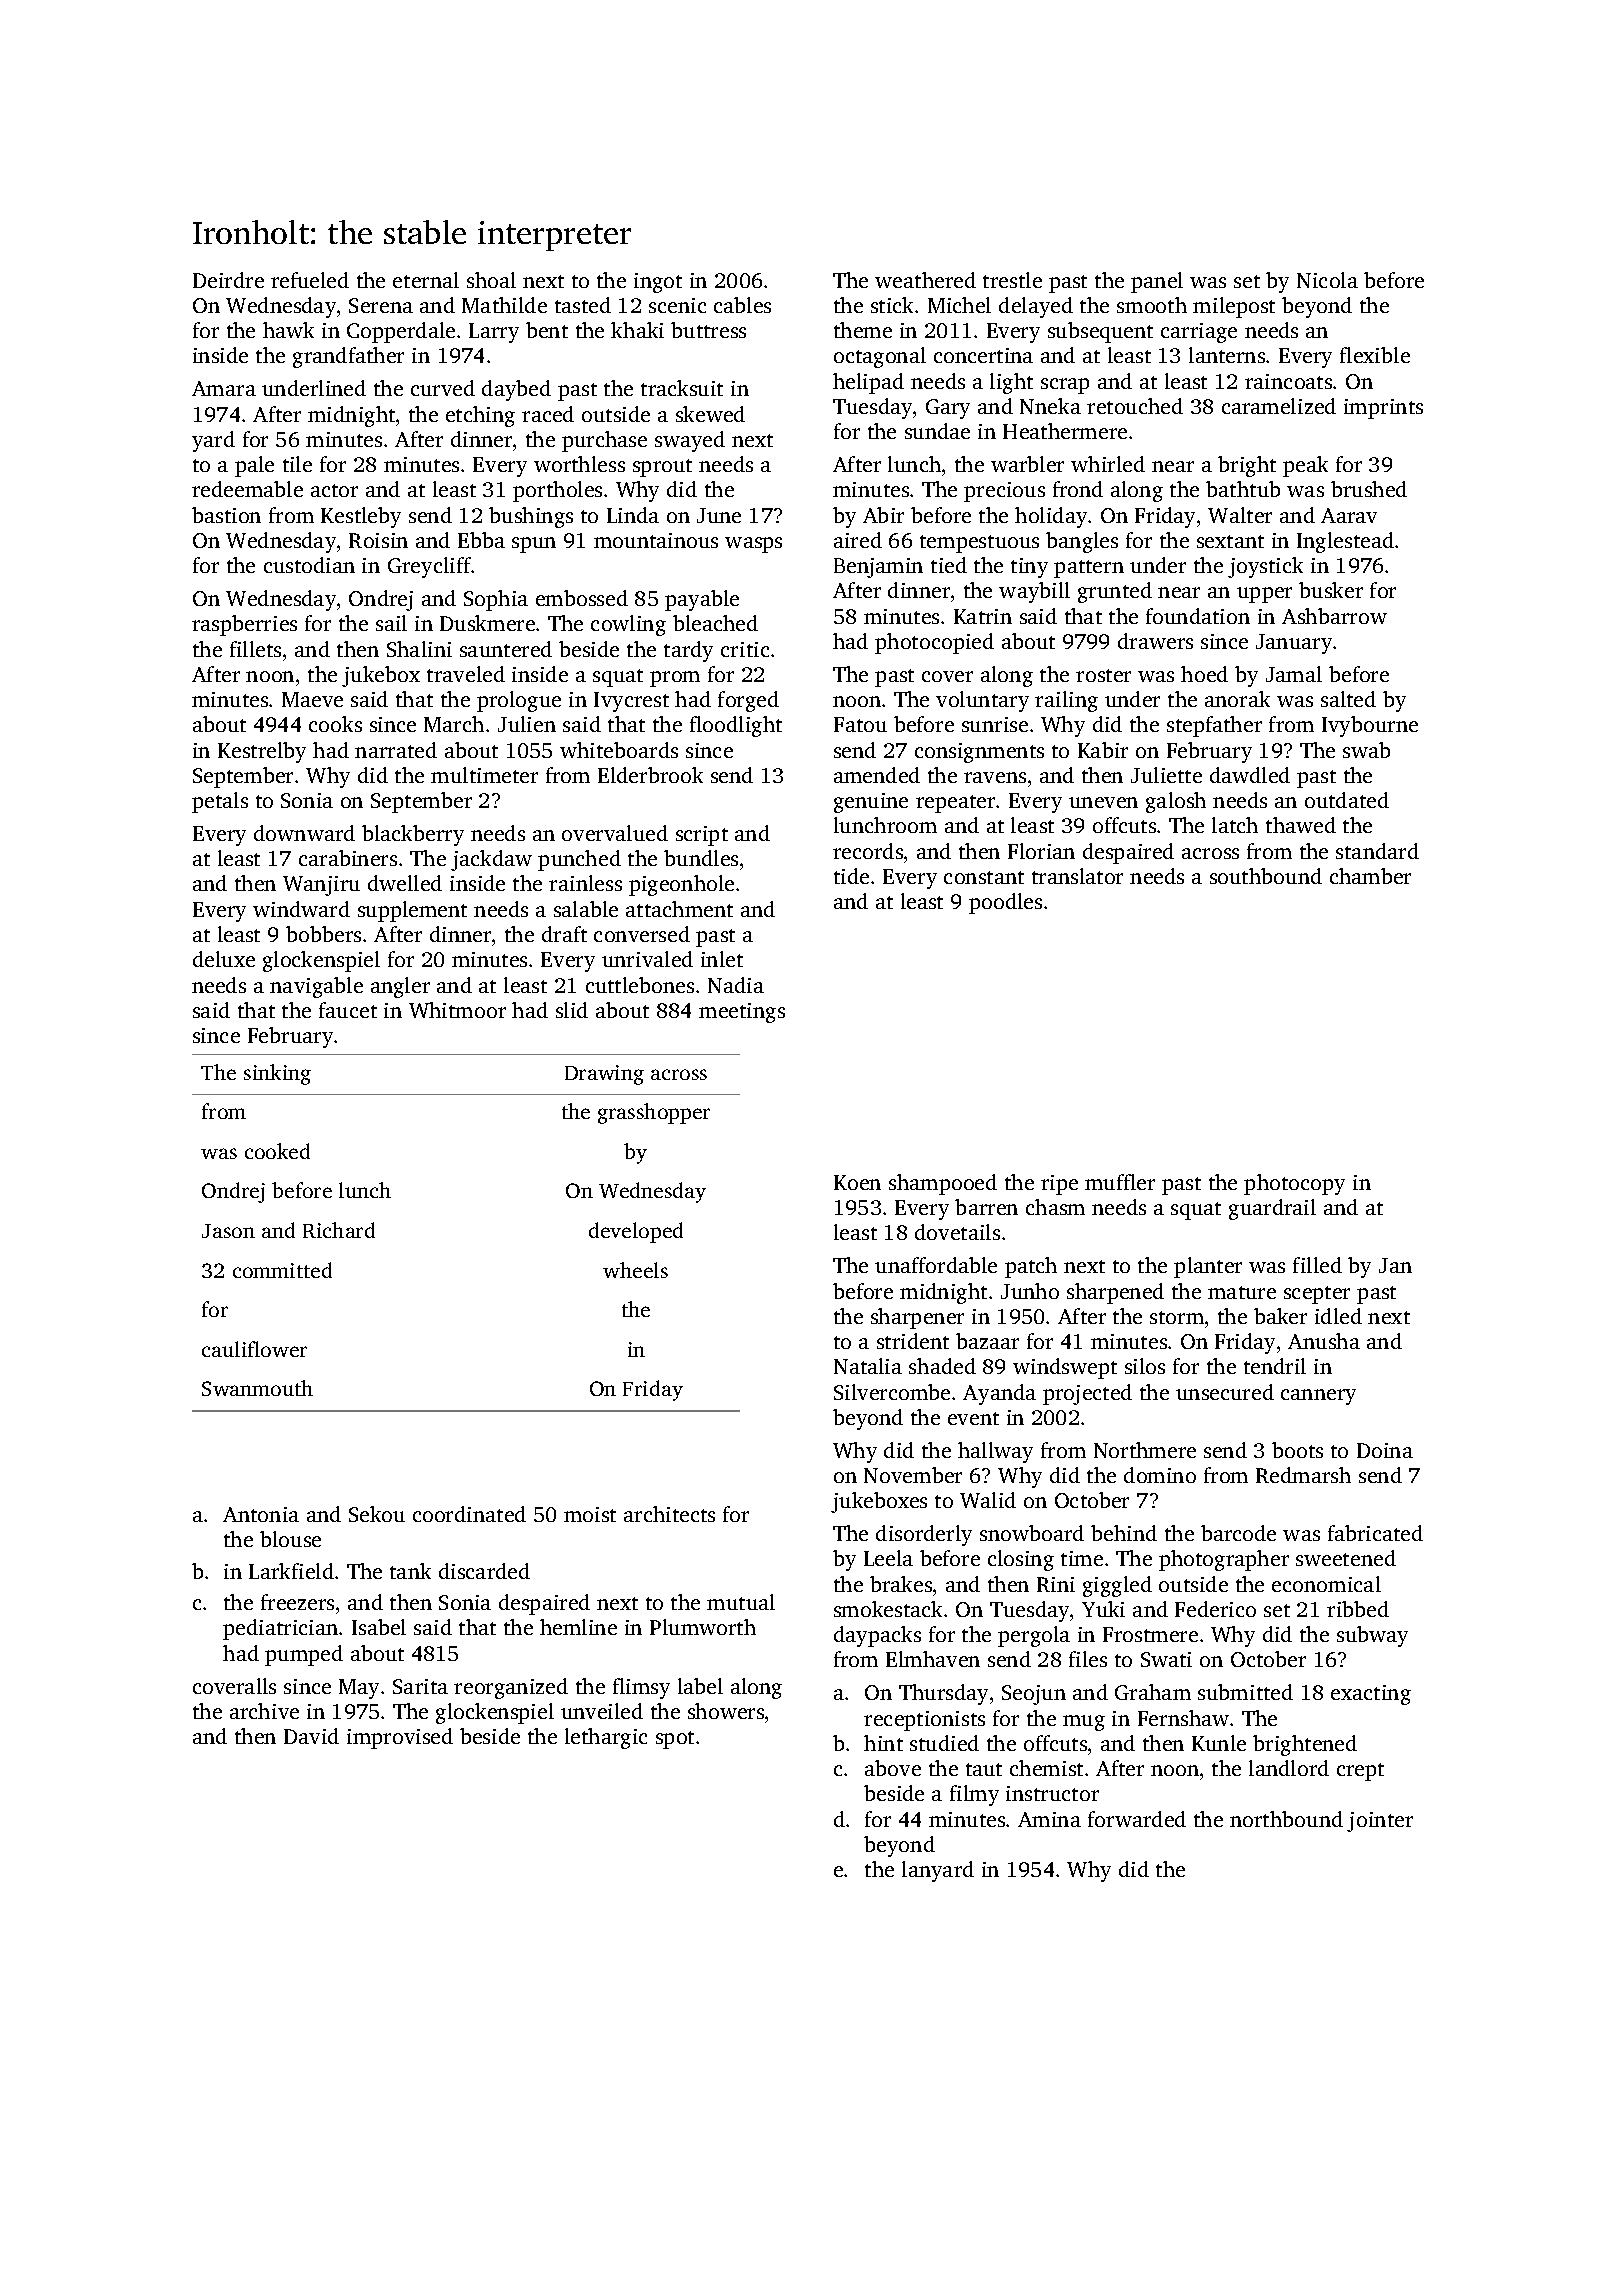  Describe the element at coordinates (1346, 1558) in the screenshot. I see `sweetened` at that location.
